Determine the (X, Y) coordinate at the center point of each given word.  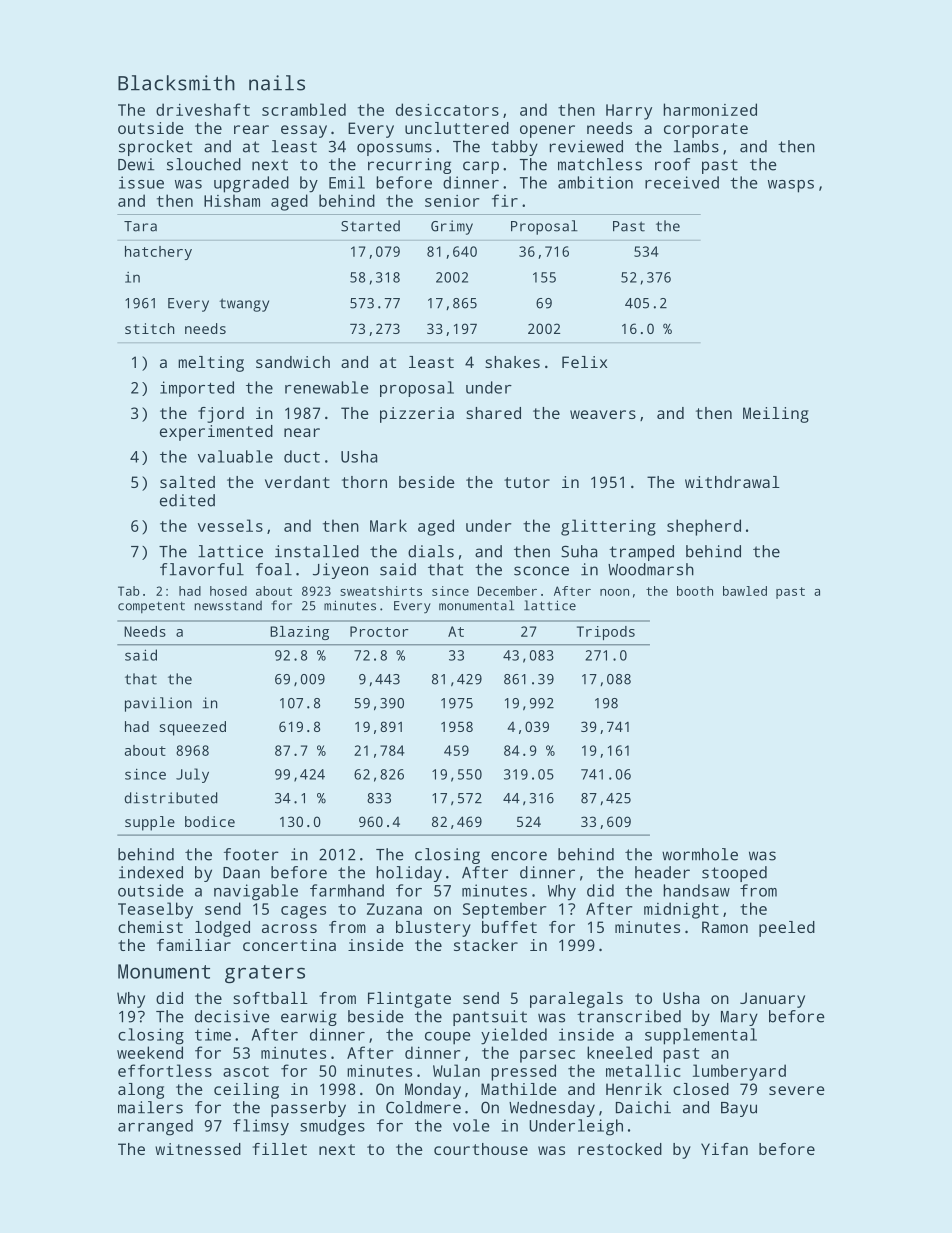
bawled (745, 591)
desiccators (447, 109)
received (682, 182)
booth (695, 591)
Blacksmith (176, 83)
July (192, 775)
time (213, 1034)
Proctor (379, 631)
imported (197, 389)
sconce (541, 571)
